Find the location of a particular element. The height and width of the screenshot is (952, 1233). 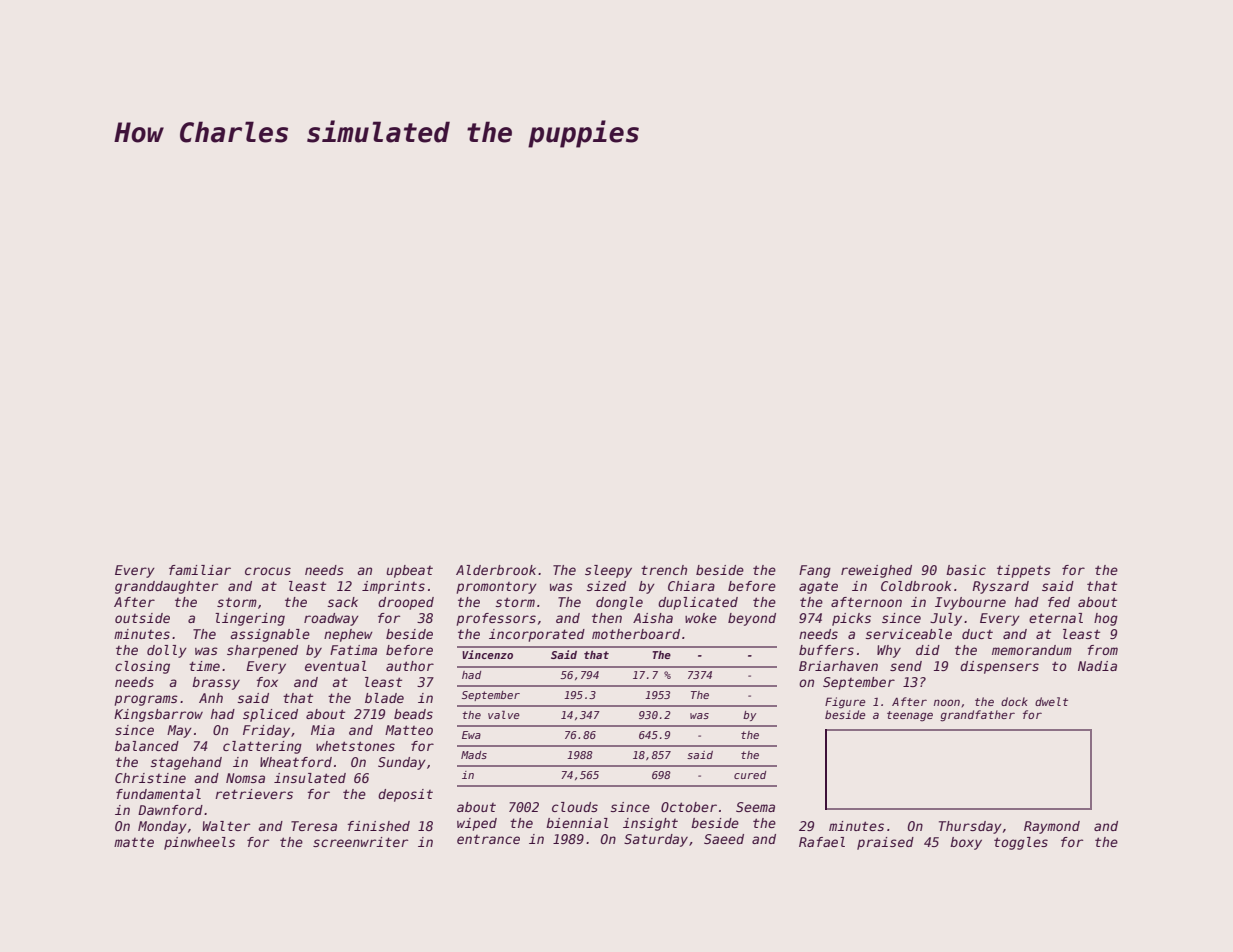

Mads is located at coordinates (474, 755).
